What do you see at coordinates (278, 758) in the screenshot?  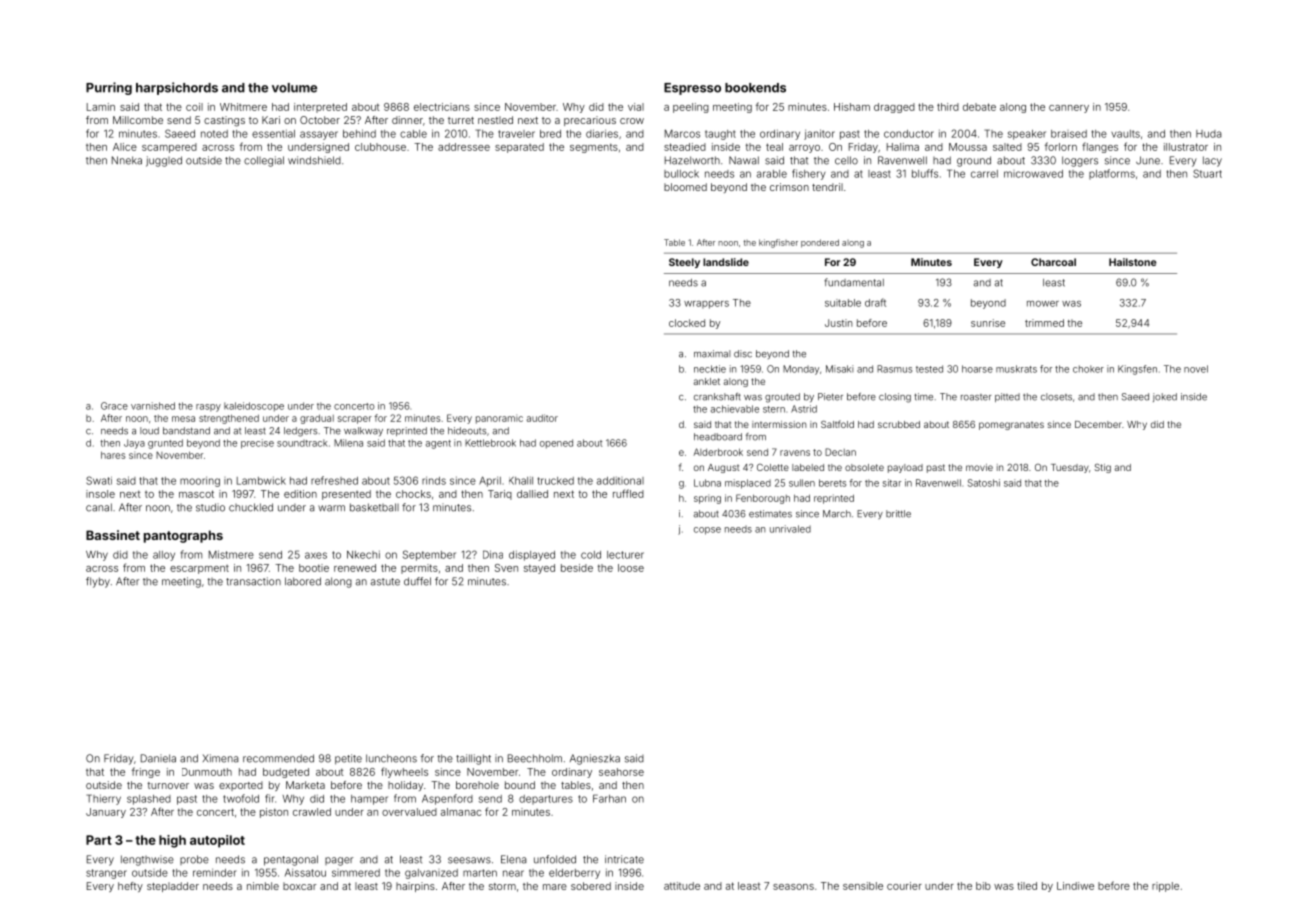 I see `recommended` at bounding box center [278, 758].
